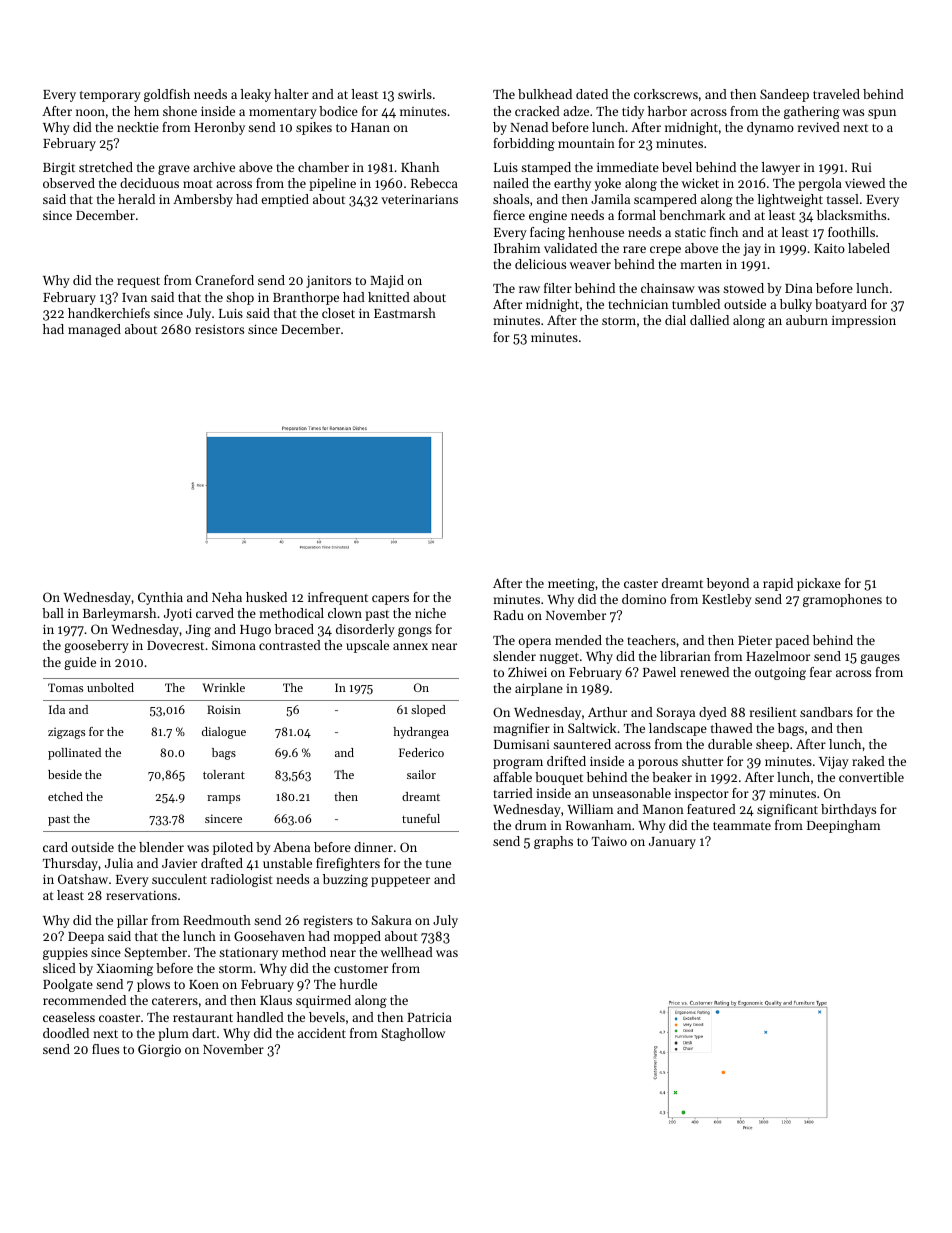 The height and width of the screenshot is (1233, 952). Describe the element at coordinates (571, 584) in the screenshot. I see `meeting` at that location.
